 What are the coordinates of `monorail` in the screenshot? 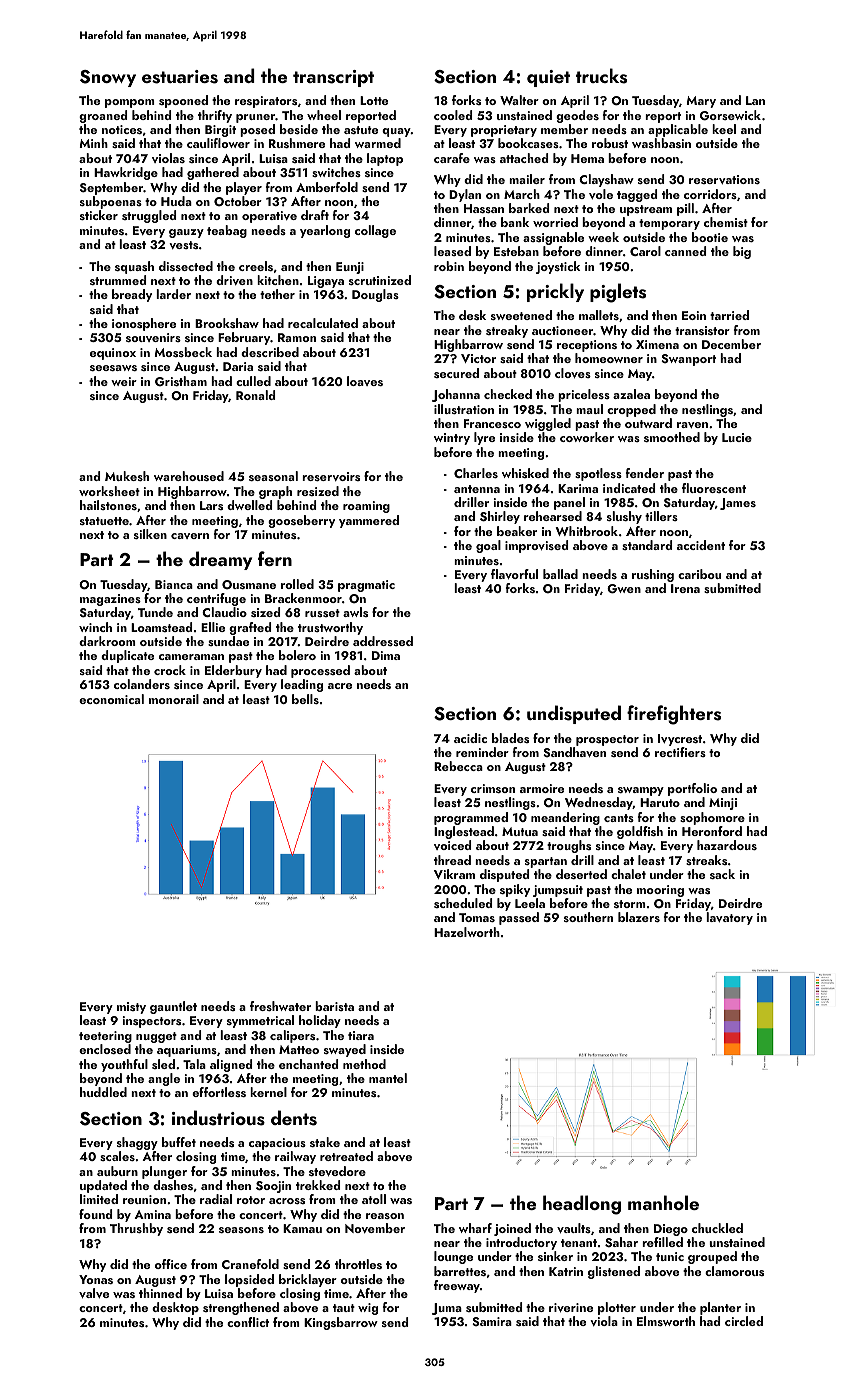 It's located at (174, 699).
